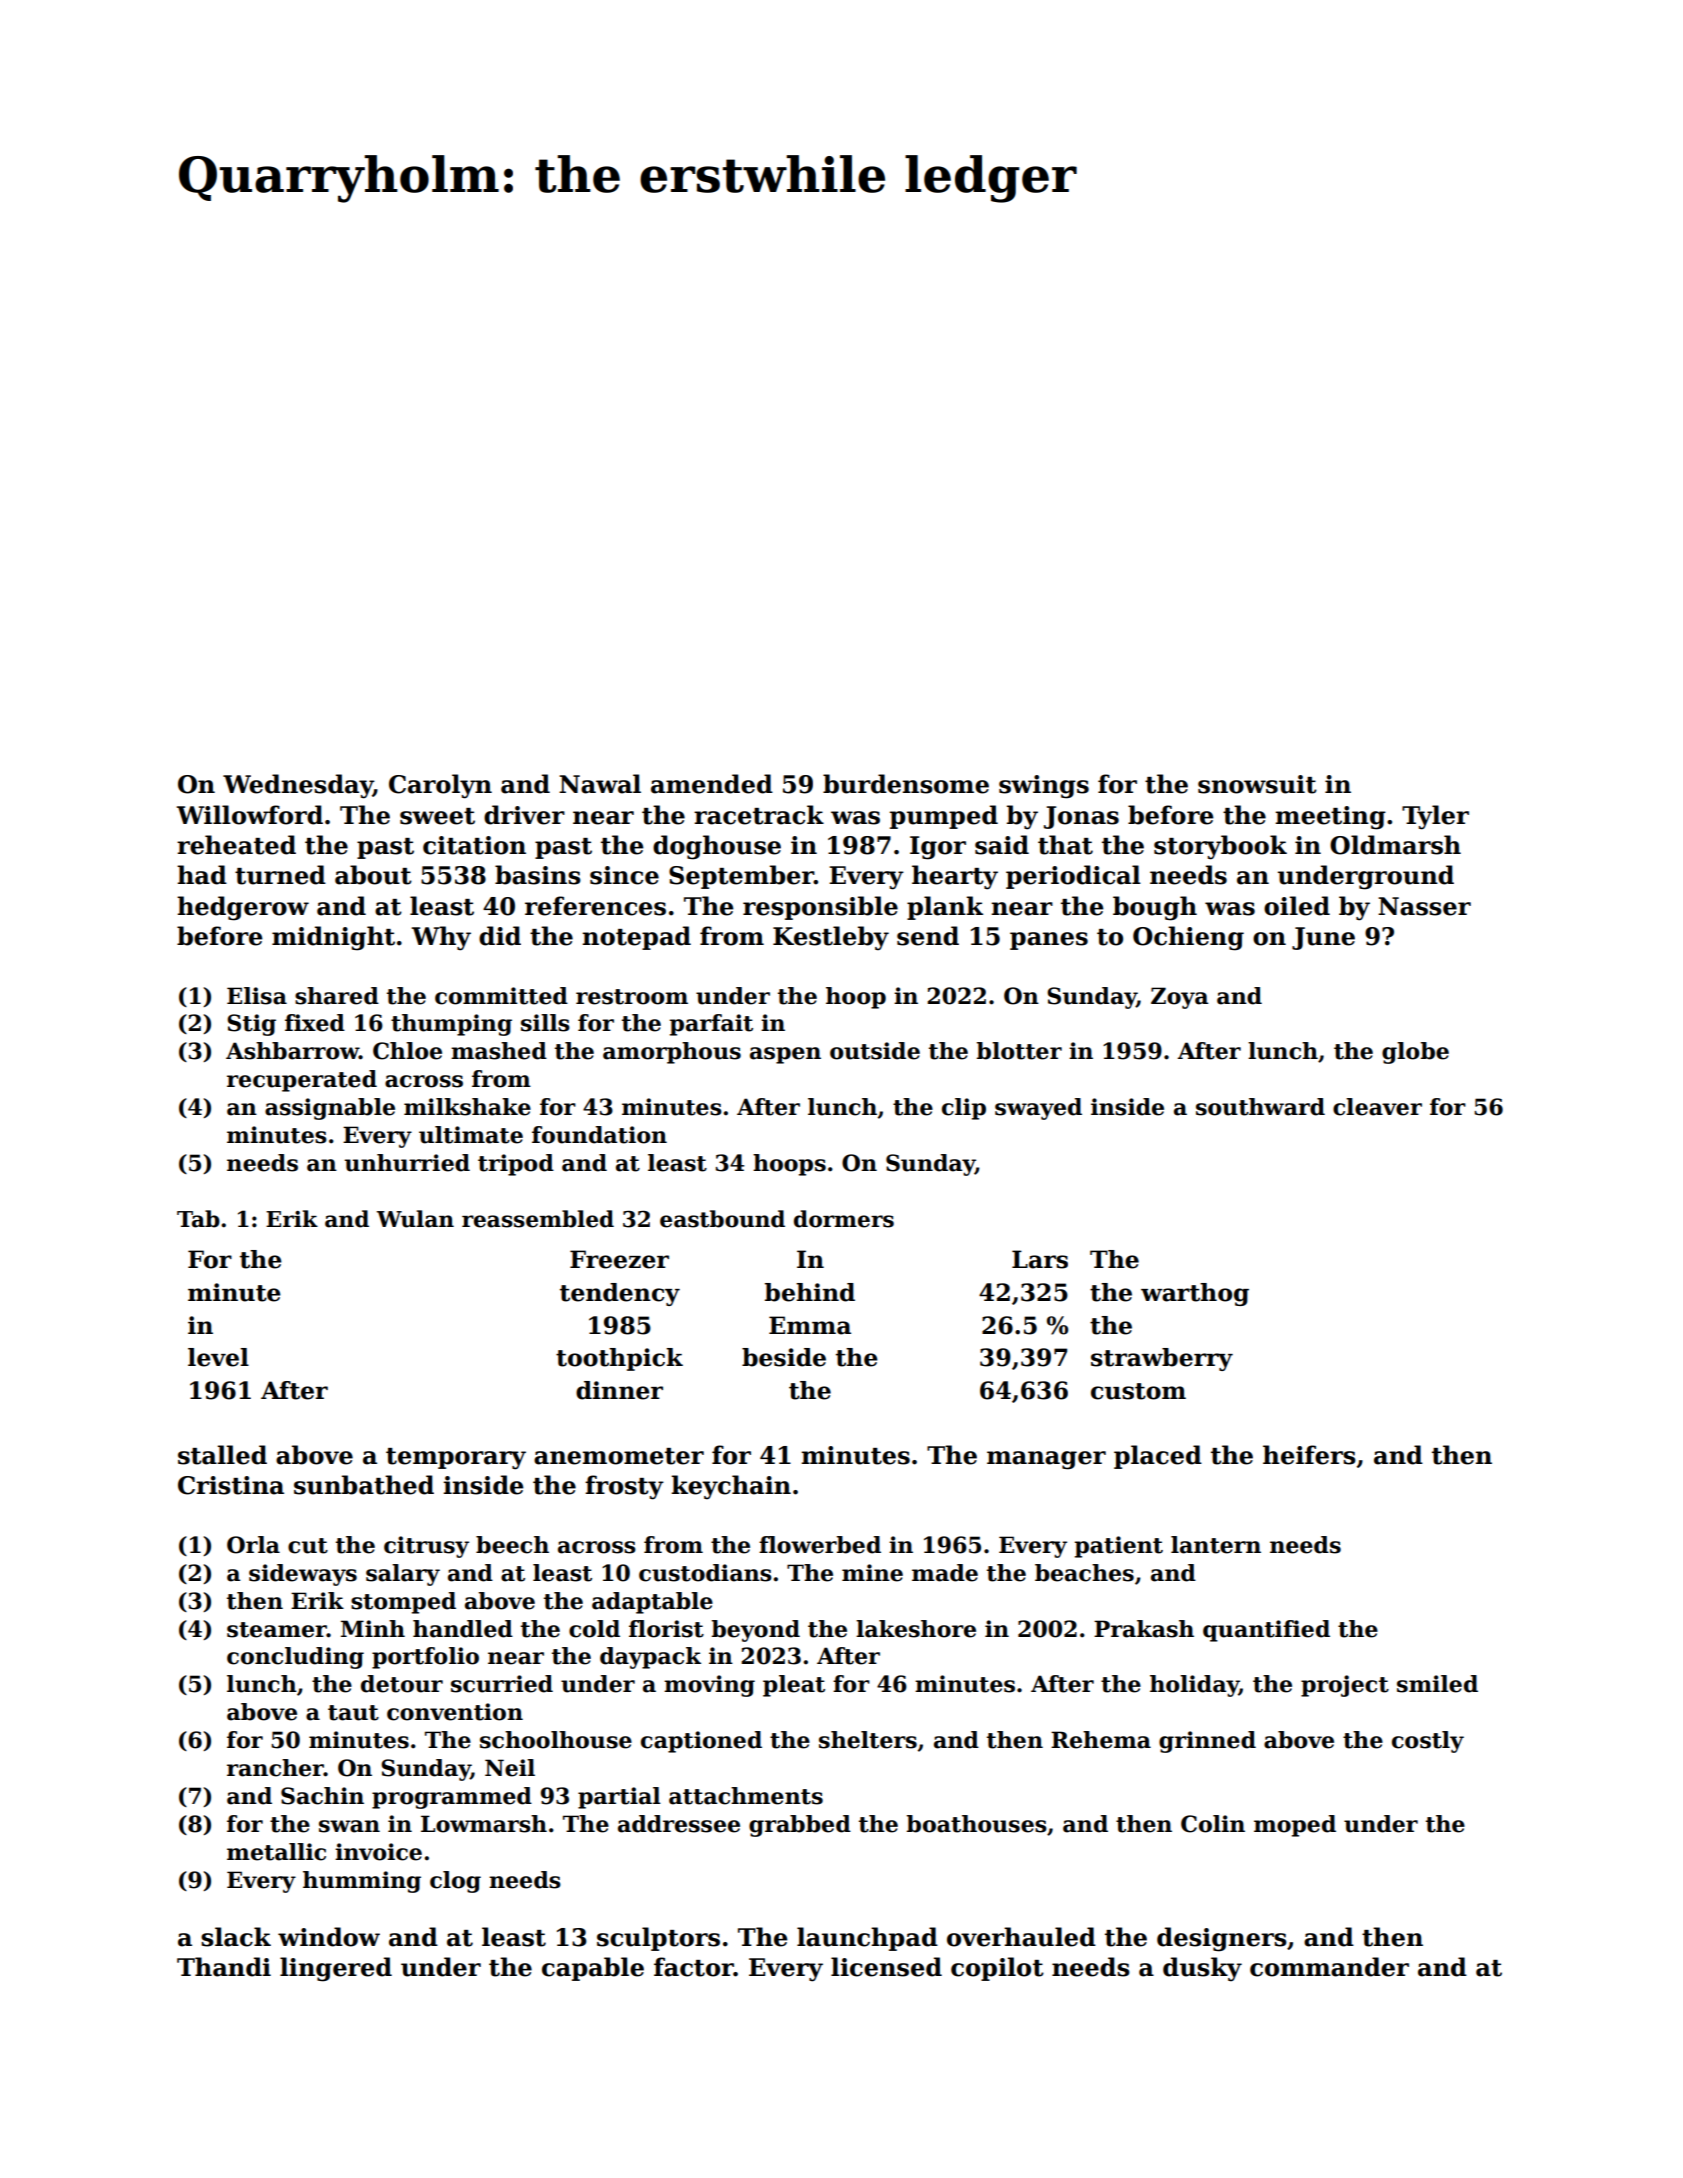 The image size is (1683, 2178). Describe the element at coordinates (1329, 1967) in the screenshot. I see `commander` at that location.
